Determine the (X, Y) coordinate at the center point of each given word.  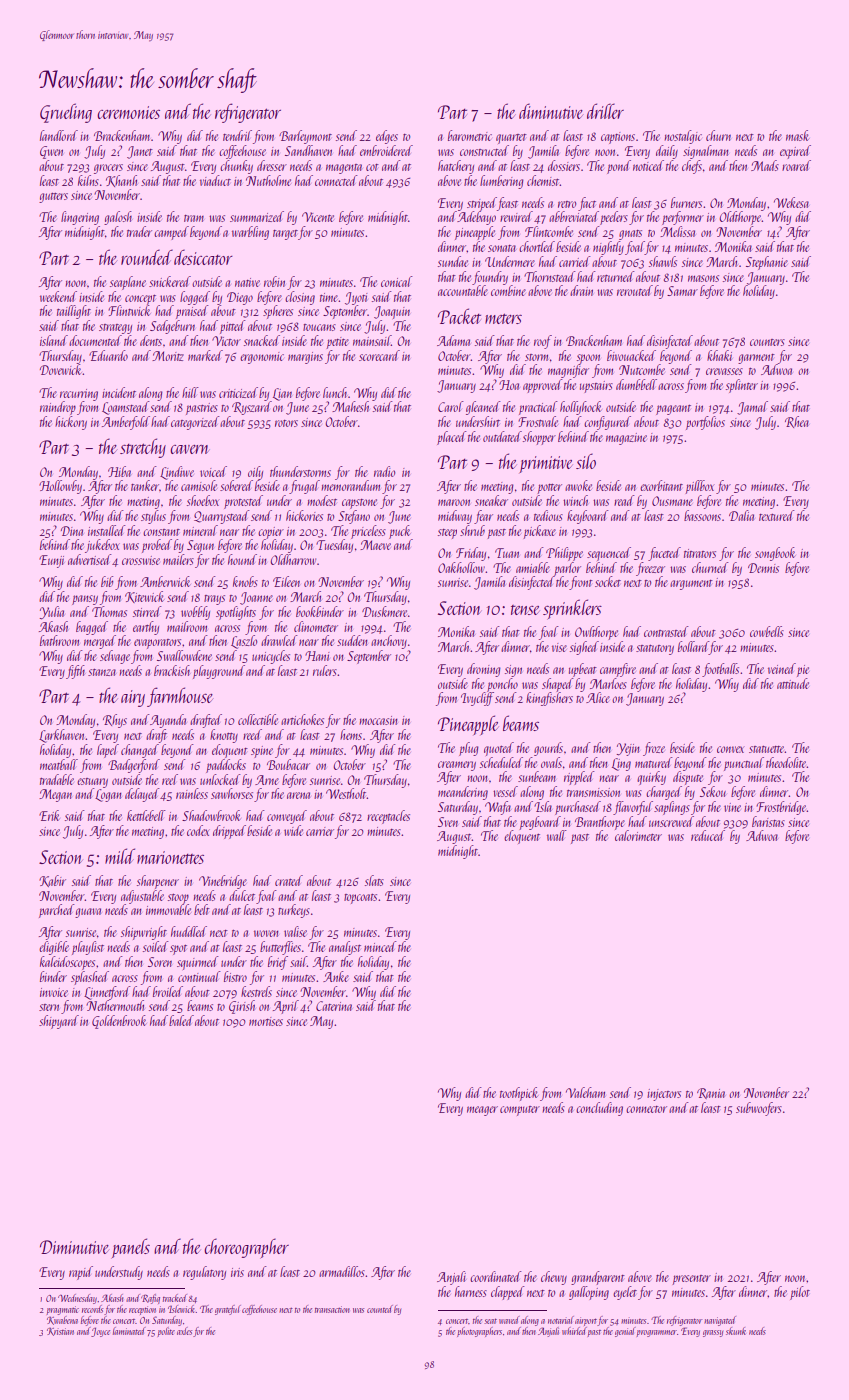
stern (49, 1007)
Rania (711, 1093)
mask (797, 135)
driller (605, 111)
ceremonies (128, 112)
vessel (505, 791)
